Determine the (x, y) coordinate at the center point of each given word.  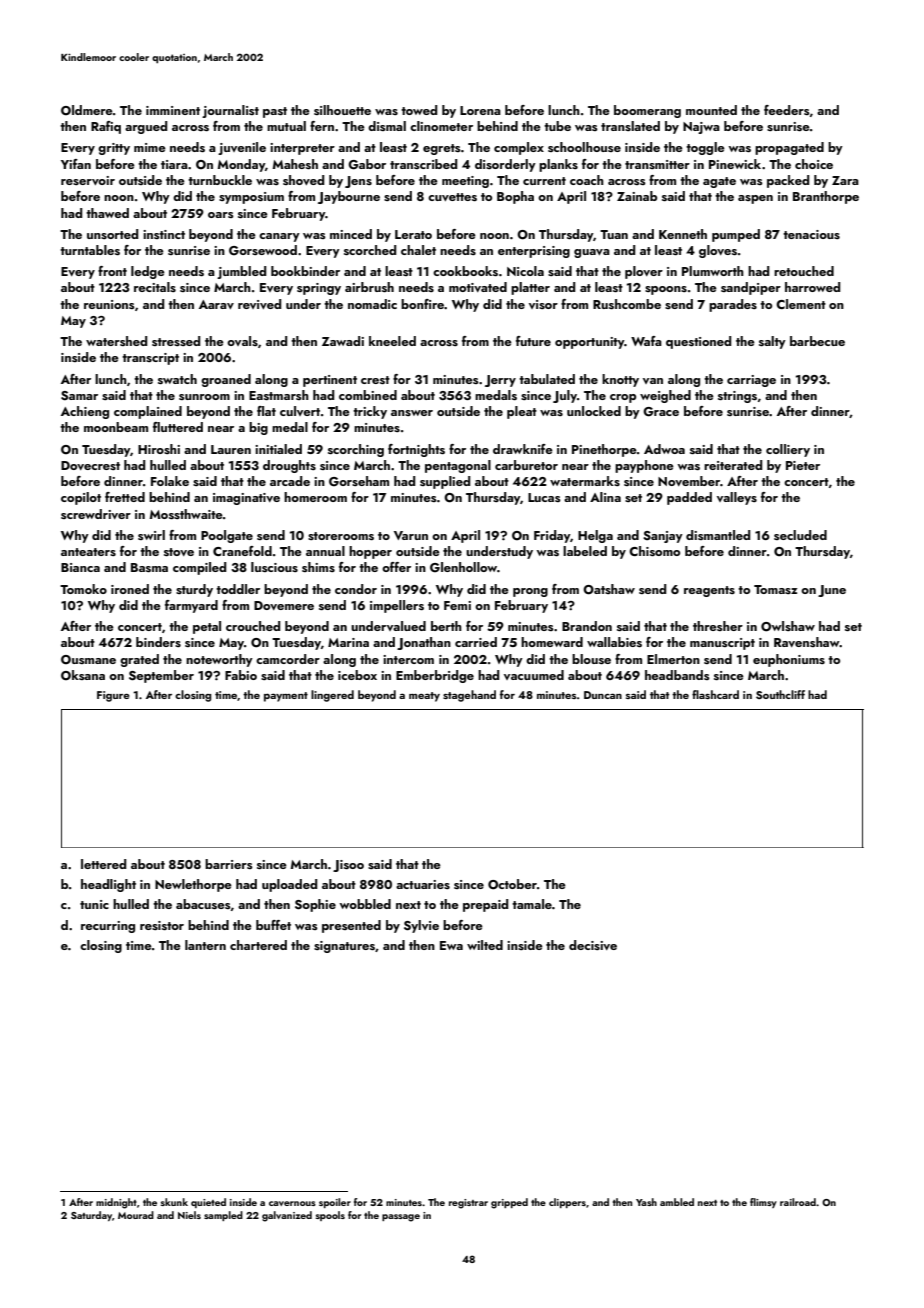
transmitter (657, 164)
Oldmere (87, 110)
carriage (751, 381)
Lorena (480, 110)
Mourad (136, 1215)
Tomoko (83, 589)
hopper (370, 552)
